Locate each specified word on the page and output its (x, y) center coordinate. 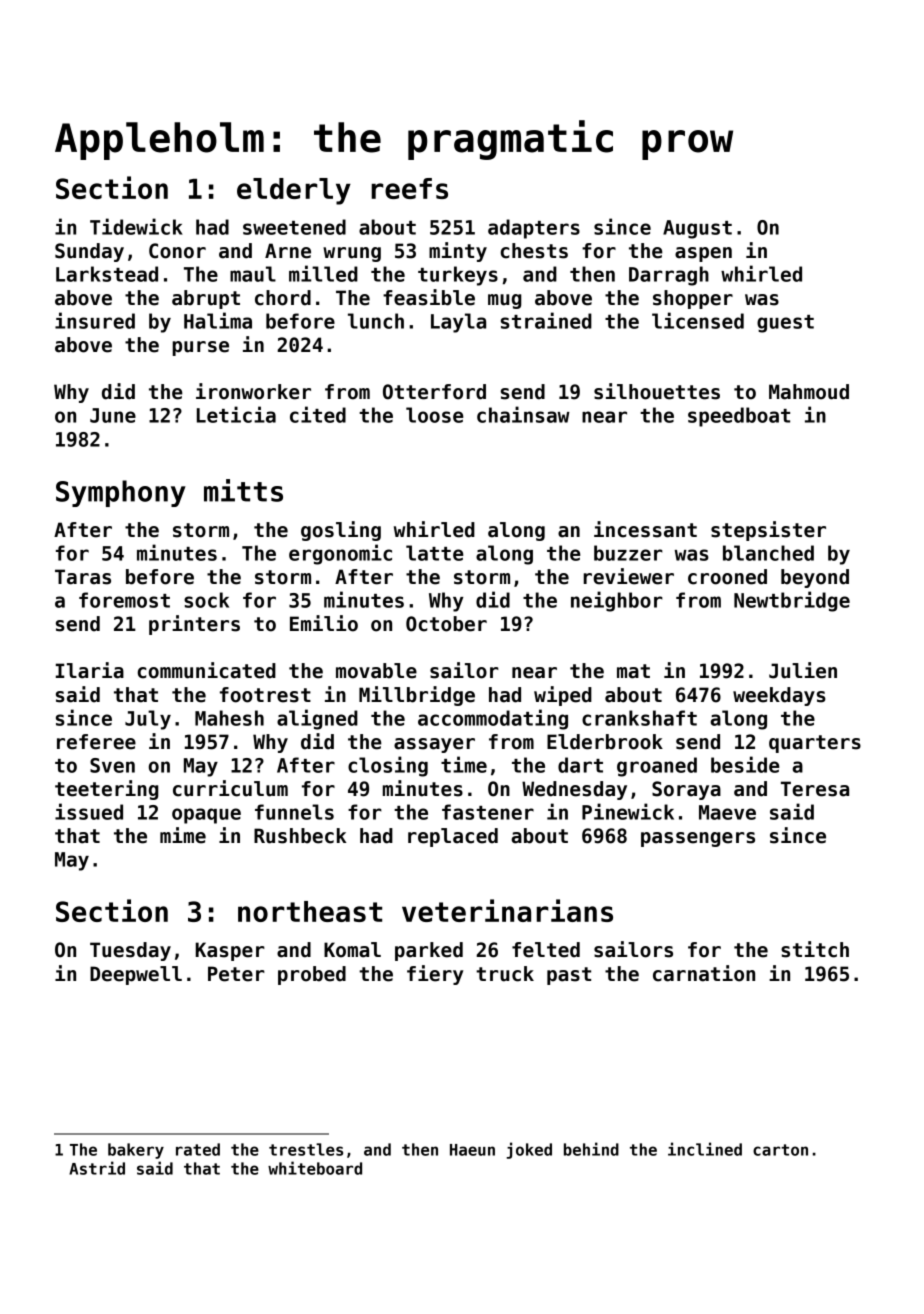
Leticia (236, 414)
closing (388, 766)
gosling (341, 531)
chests (534, 251)
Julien (803, 670)
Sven (112, 765)
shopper (693, 299)
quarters (815, 744)
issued (89, 811)
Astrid (97, 1168)
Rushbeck (300, 836)
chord (283, 298)
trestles (306, 1149)
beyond (815, 578)
